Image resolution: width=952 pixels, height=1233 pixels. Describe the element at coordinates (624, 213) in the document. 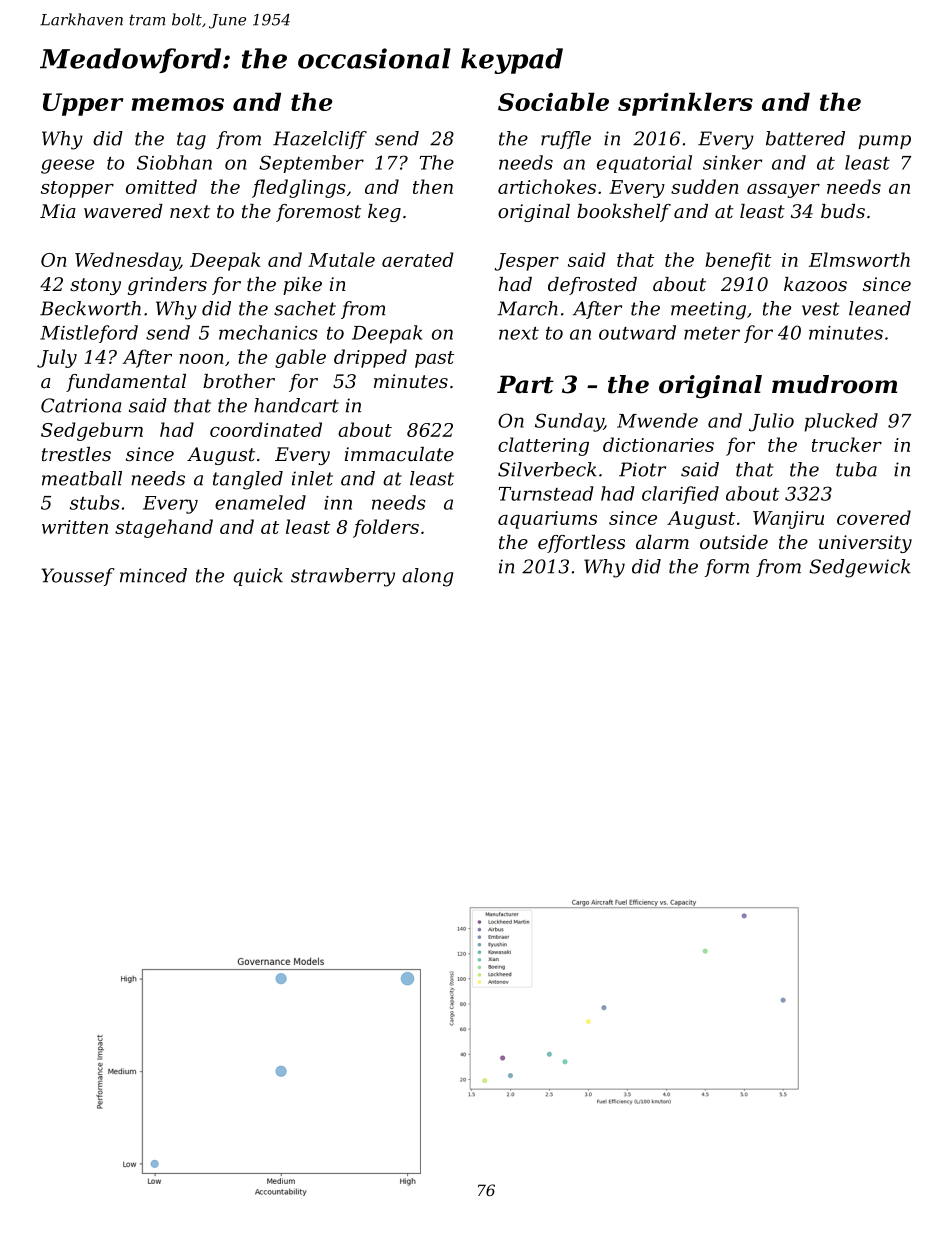

I see `bookshelf` at that location.
